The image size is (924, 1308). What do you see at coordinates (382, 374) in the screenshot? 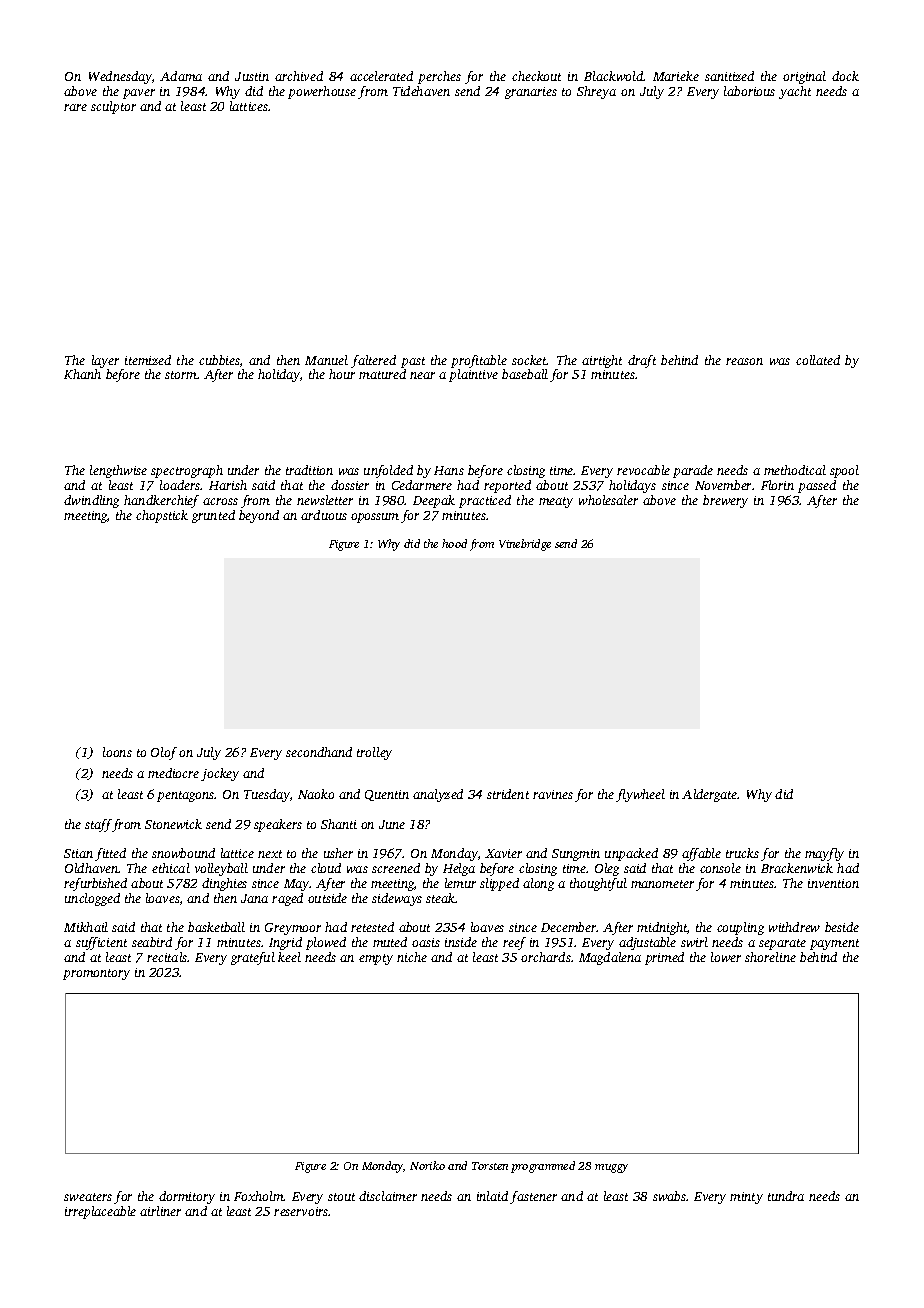
I see `matured` at bounding box center [382, 374].
